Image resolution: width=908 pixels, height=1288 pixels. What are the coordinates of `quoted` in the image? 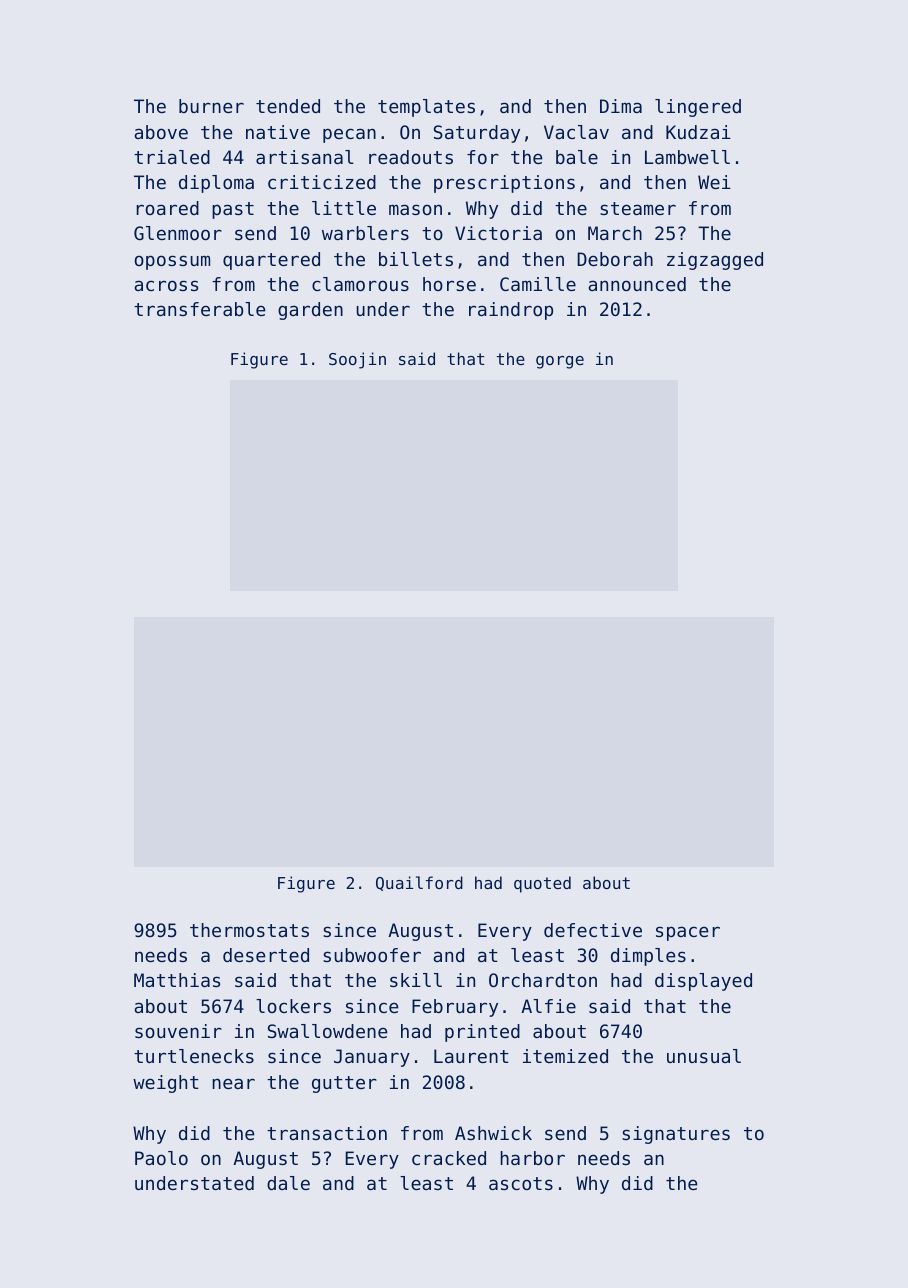 It's located at (542, 884).
